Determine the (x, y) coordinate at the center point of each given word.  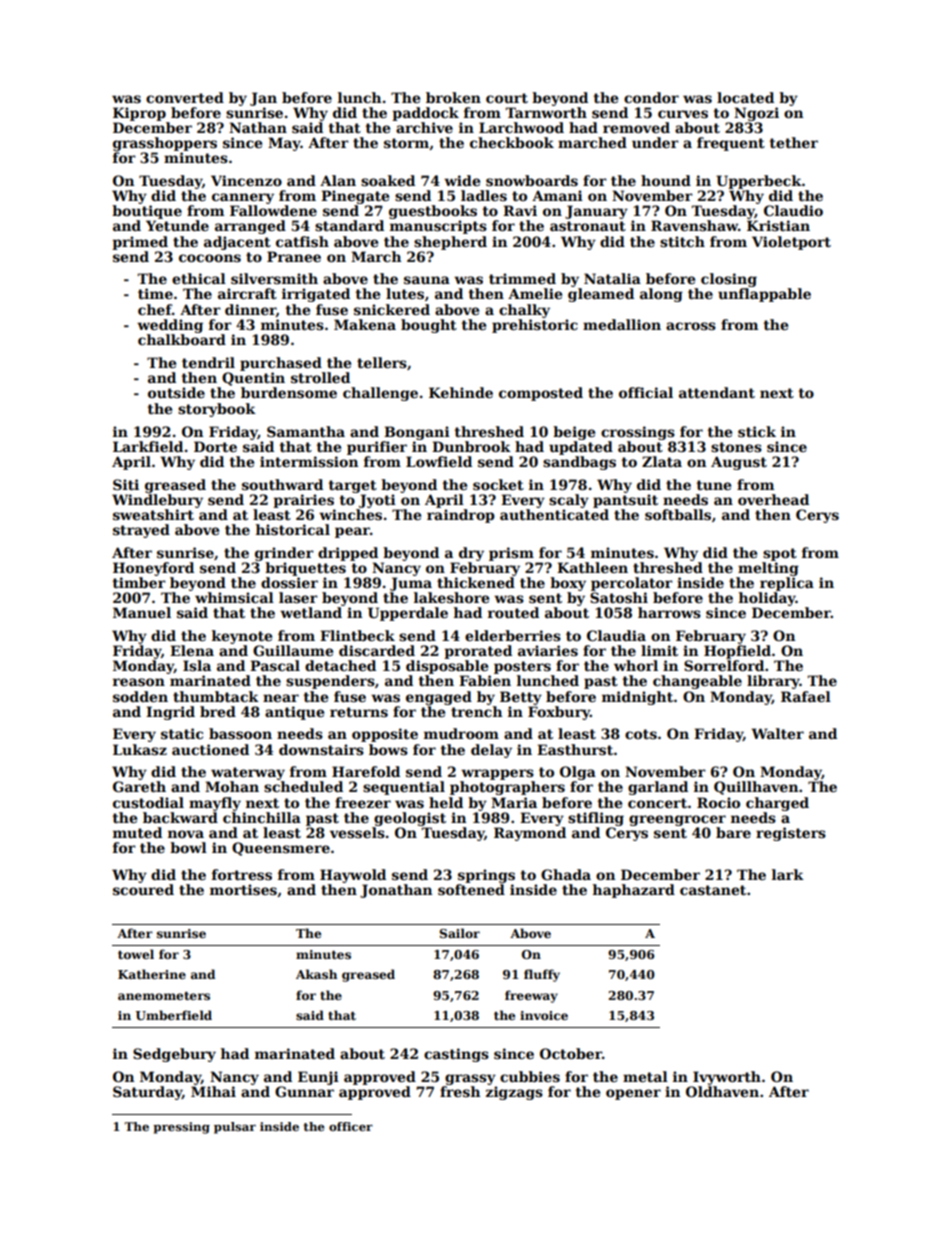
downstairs (321, 749)
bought (429, 326)
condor (651, 97)
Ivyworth (727, 1078)
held (446, 802)
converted (185, 97)
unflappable (764, 295)
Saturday (147, 1093)
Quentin (253, 379)
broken (453, 97)
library (773, 682)
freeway (531, 996)
